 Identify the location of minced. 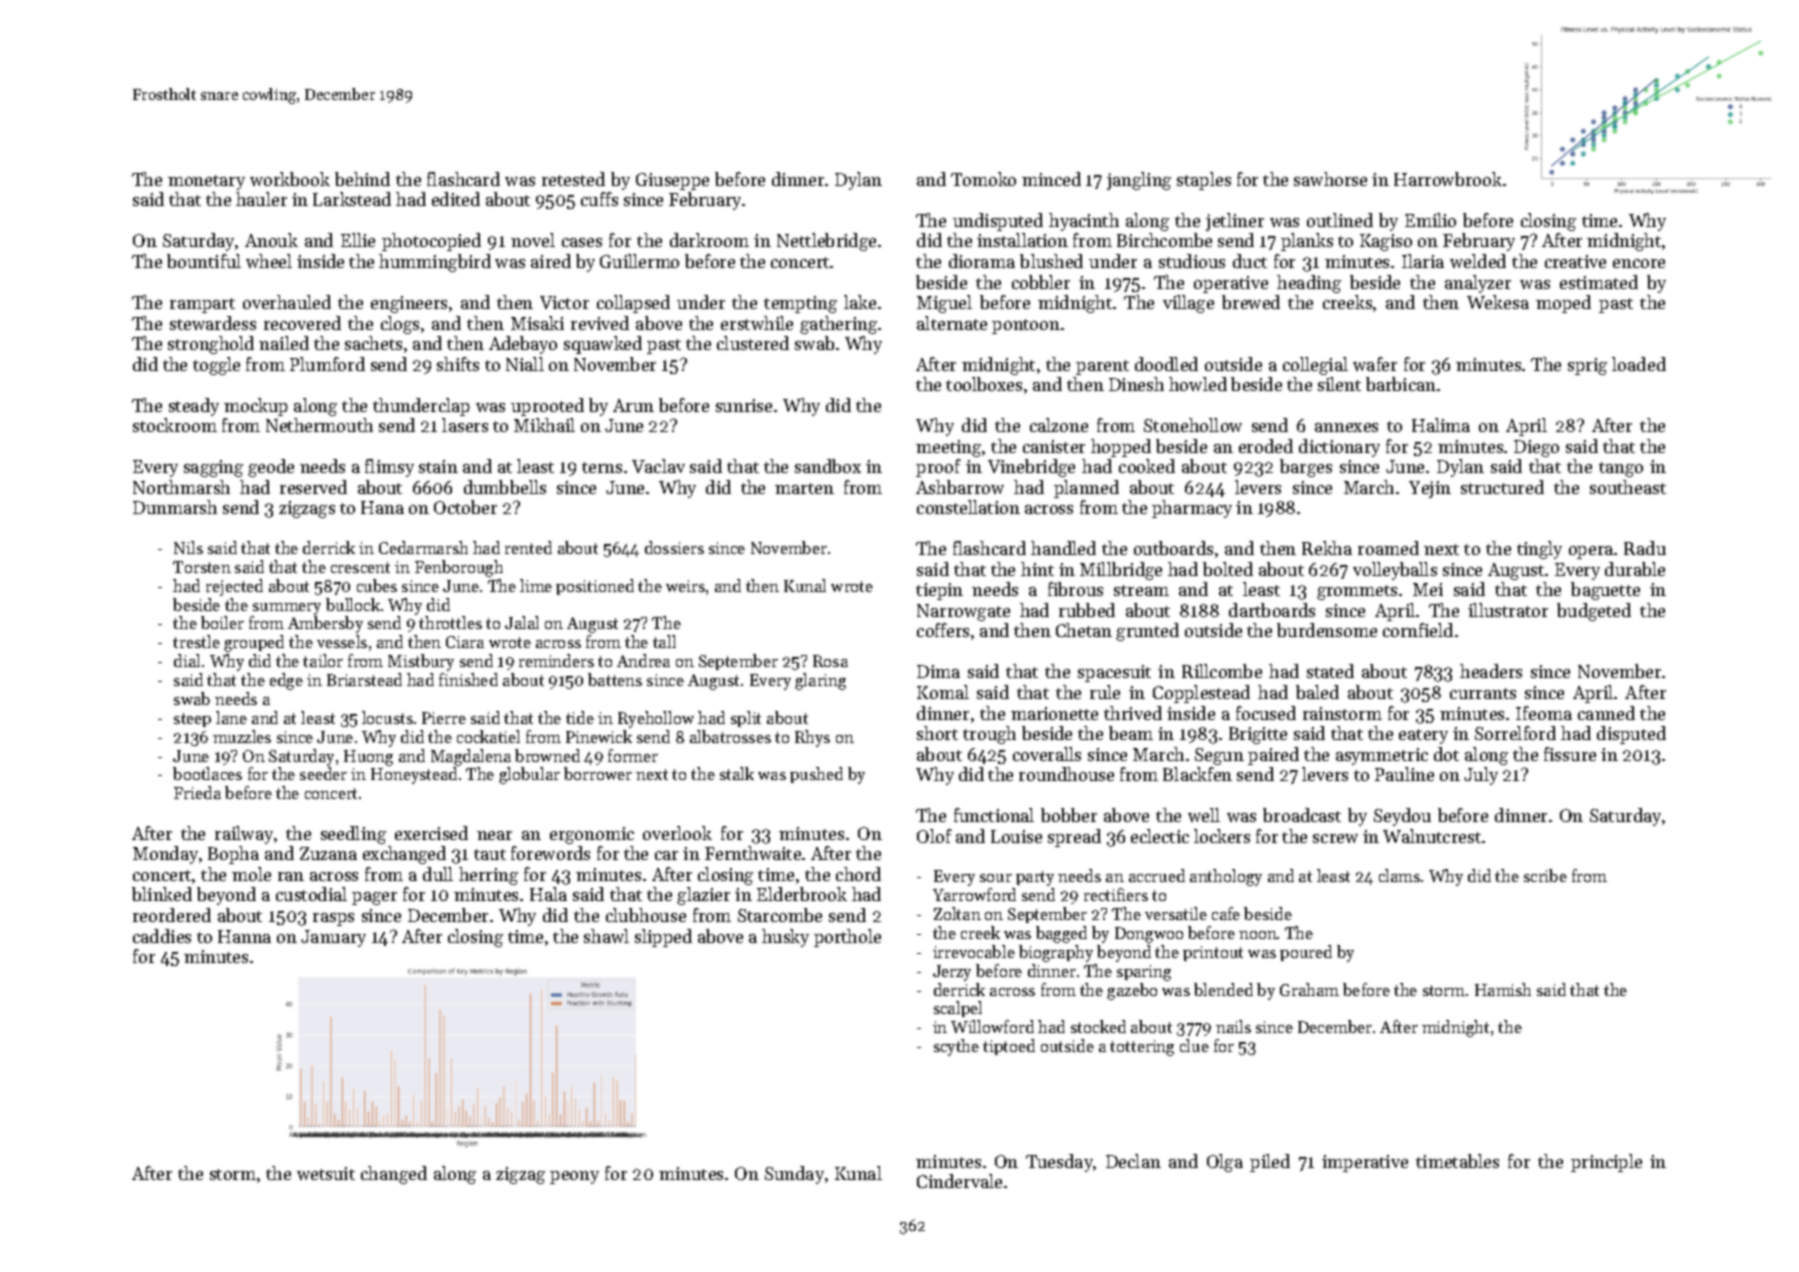
(1051, 179).
